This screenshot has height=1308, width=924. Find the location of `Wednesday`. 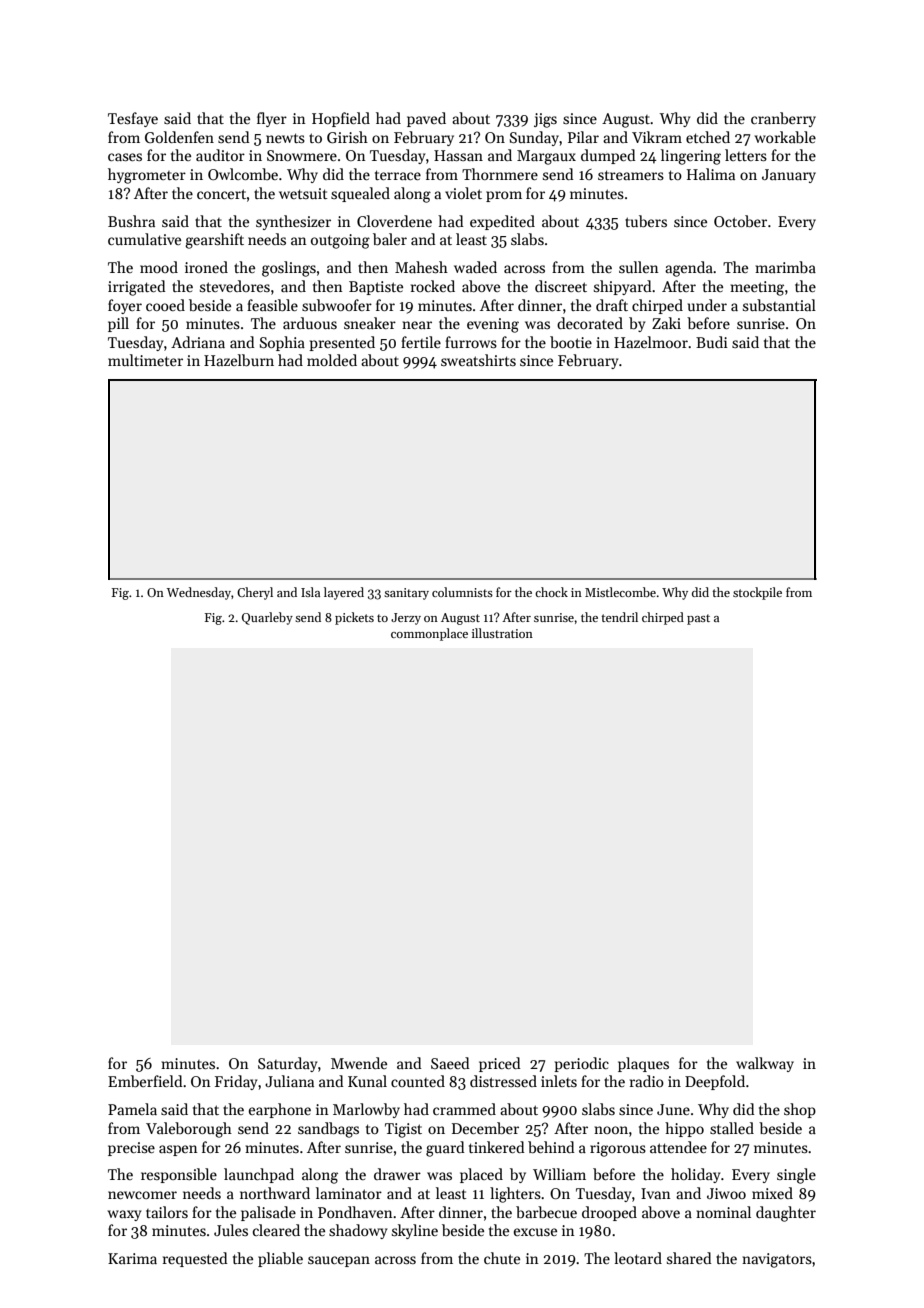

Wednesday is located at coordinates (199, 593).
